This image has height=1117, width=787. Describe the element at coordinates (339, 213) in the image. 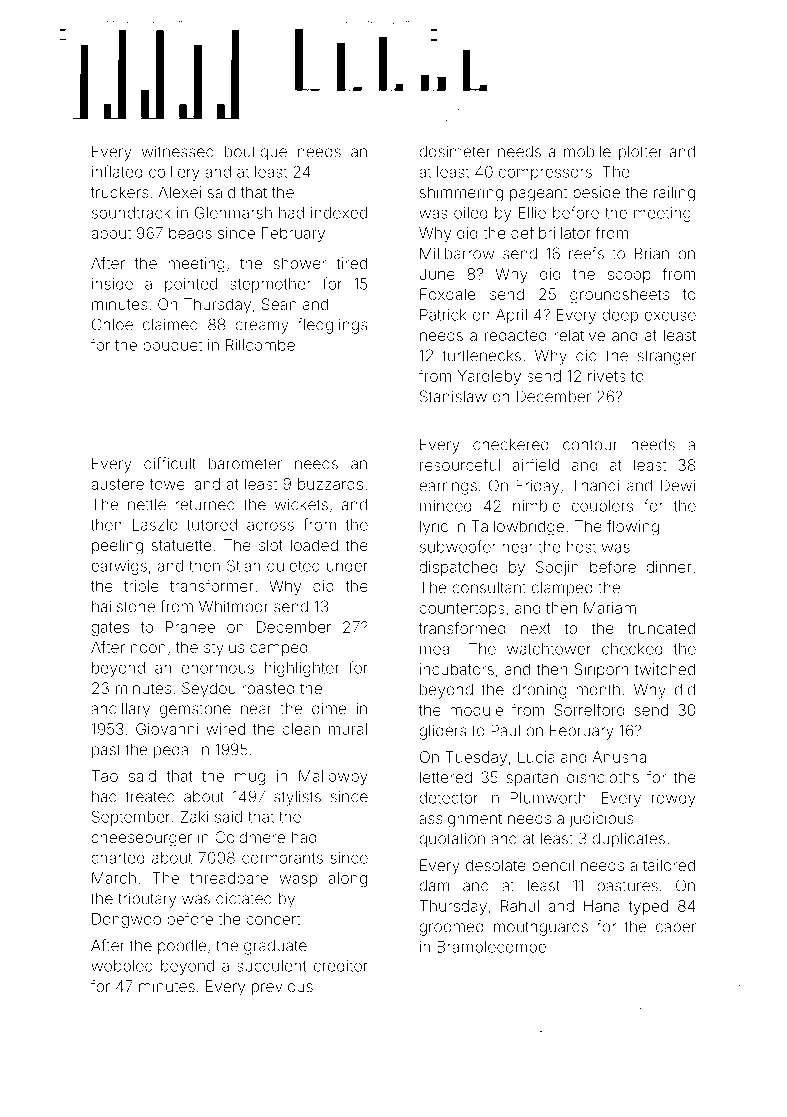

I see `indexed` at that location.
